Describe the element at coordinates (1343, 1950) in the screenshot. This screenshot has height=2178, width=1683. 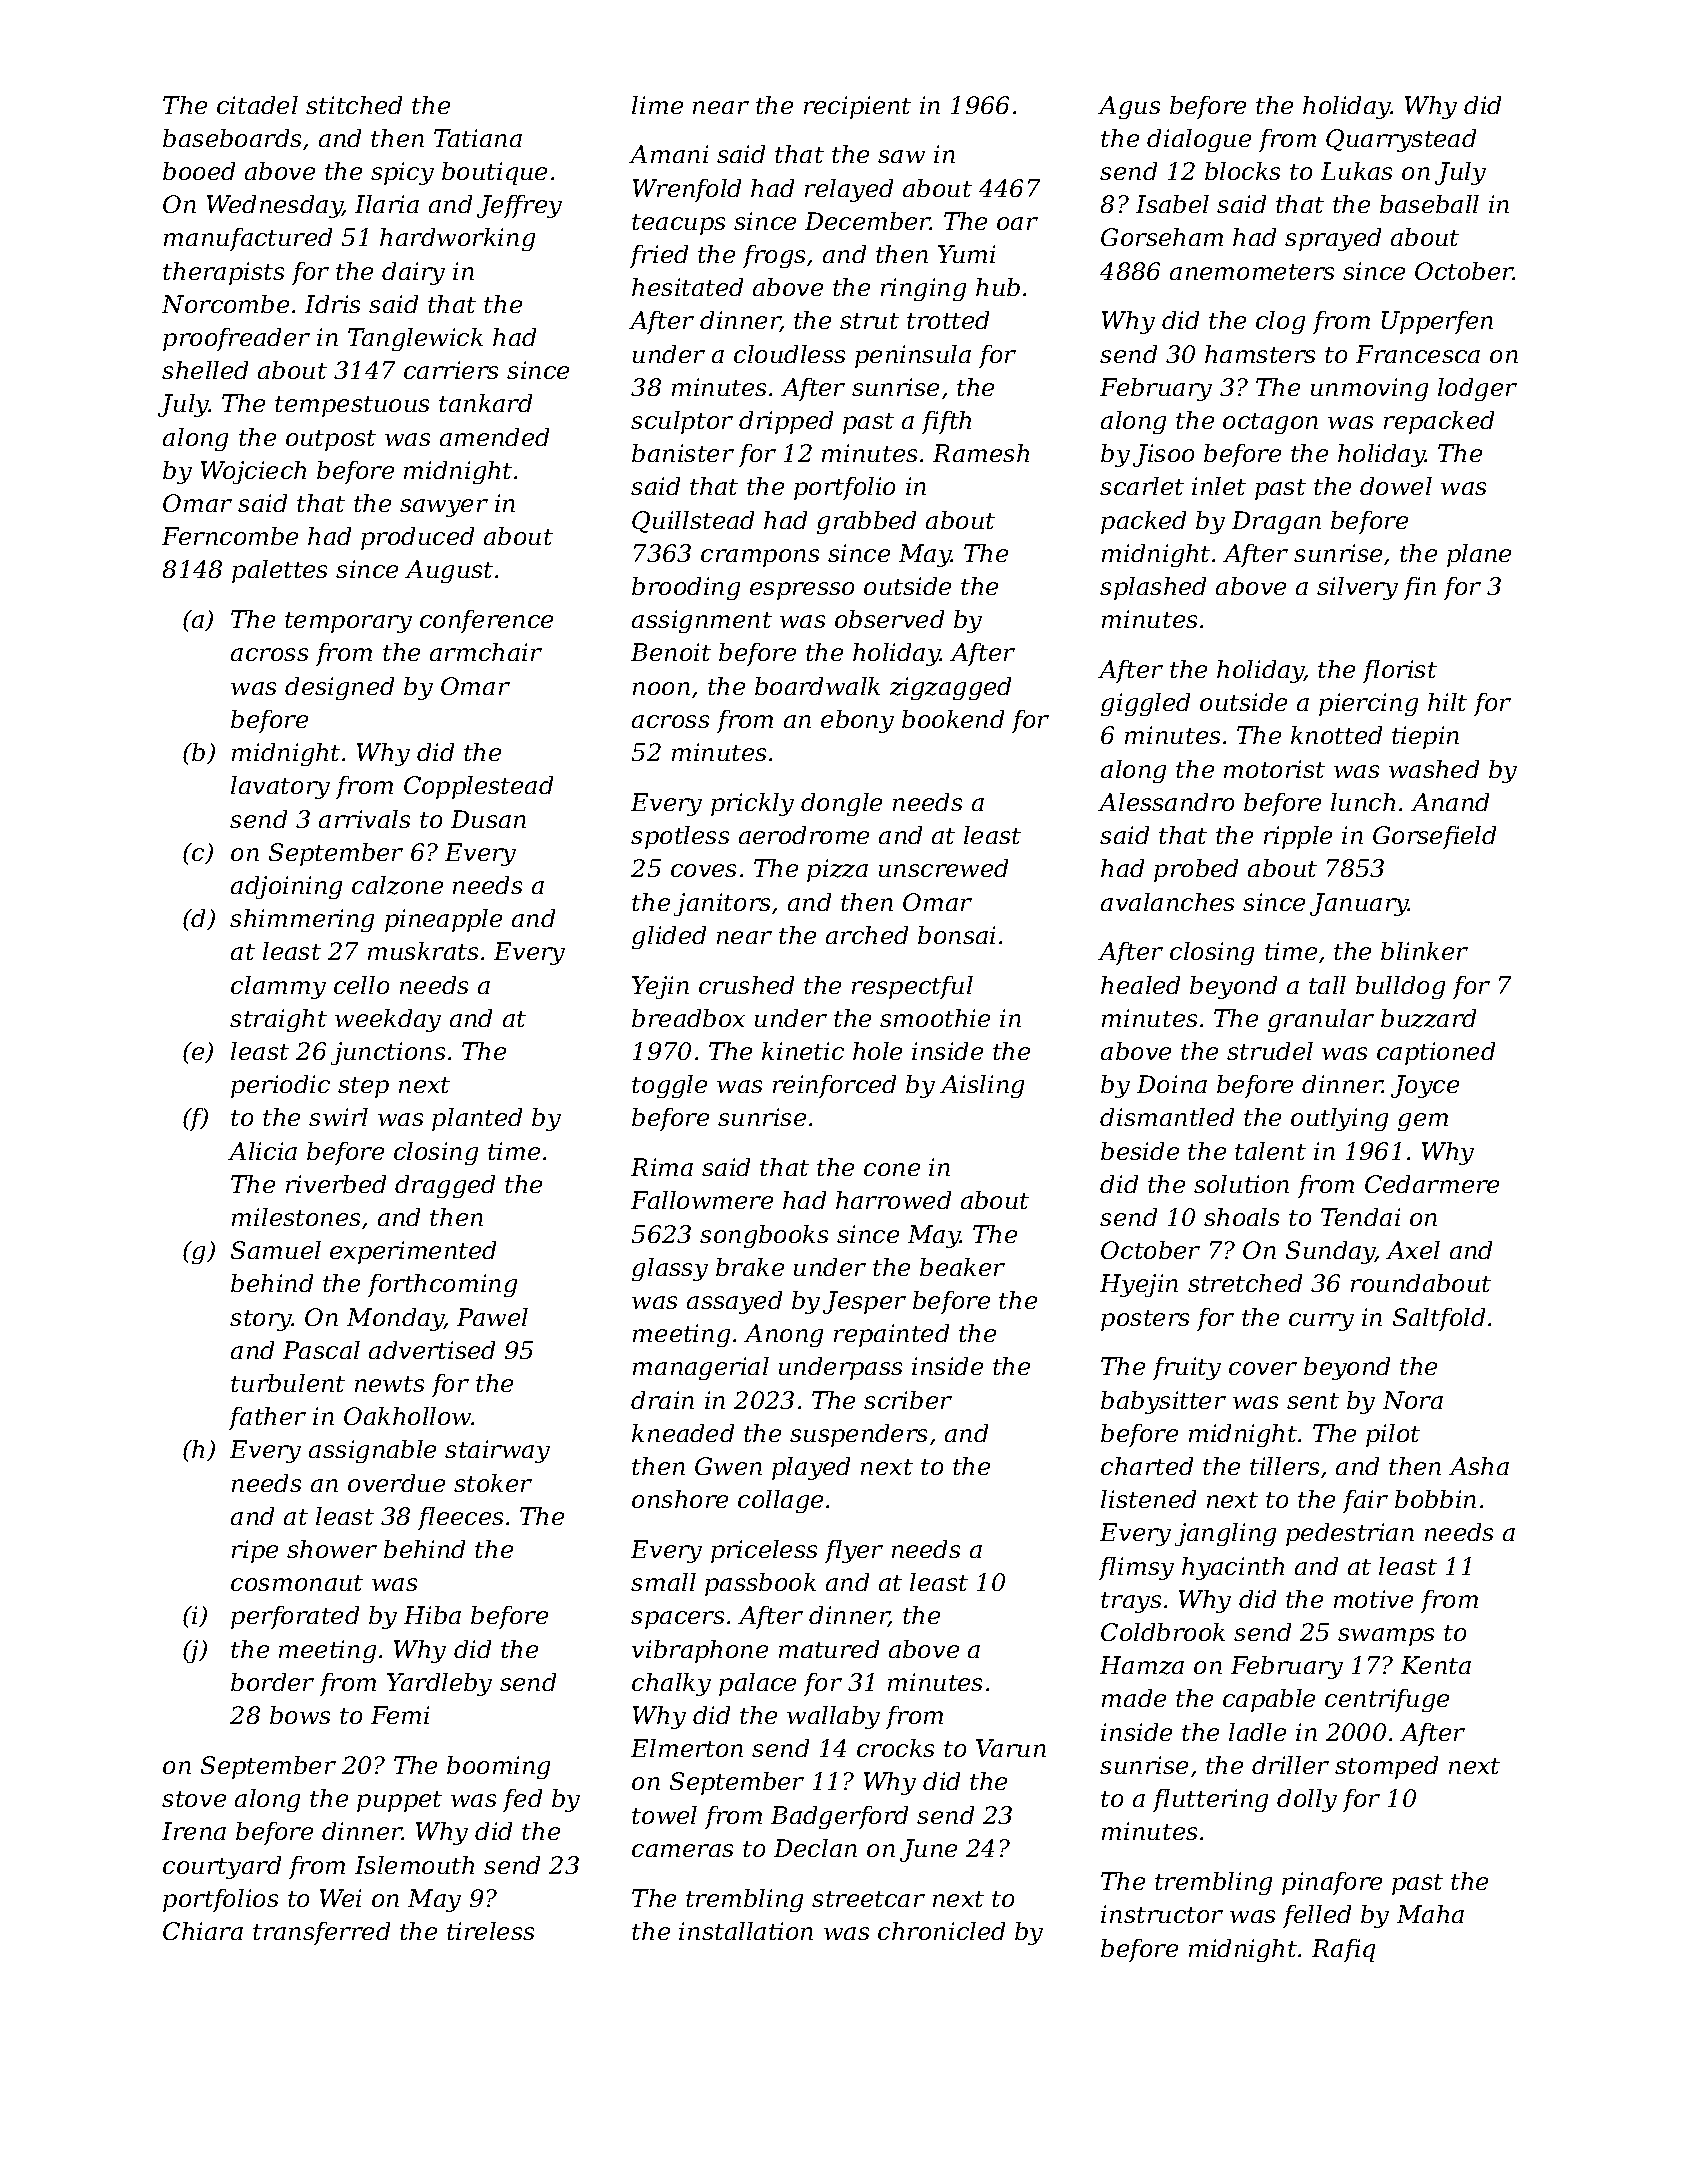
I see `Rafiq` at that location.
